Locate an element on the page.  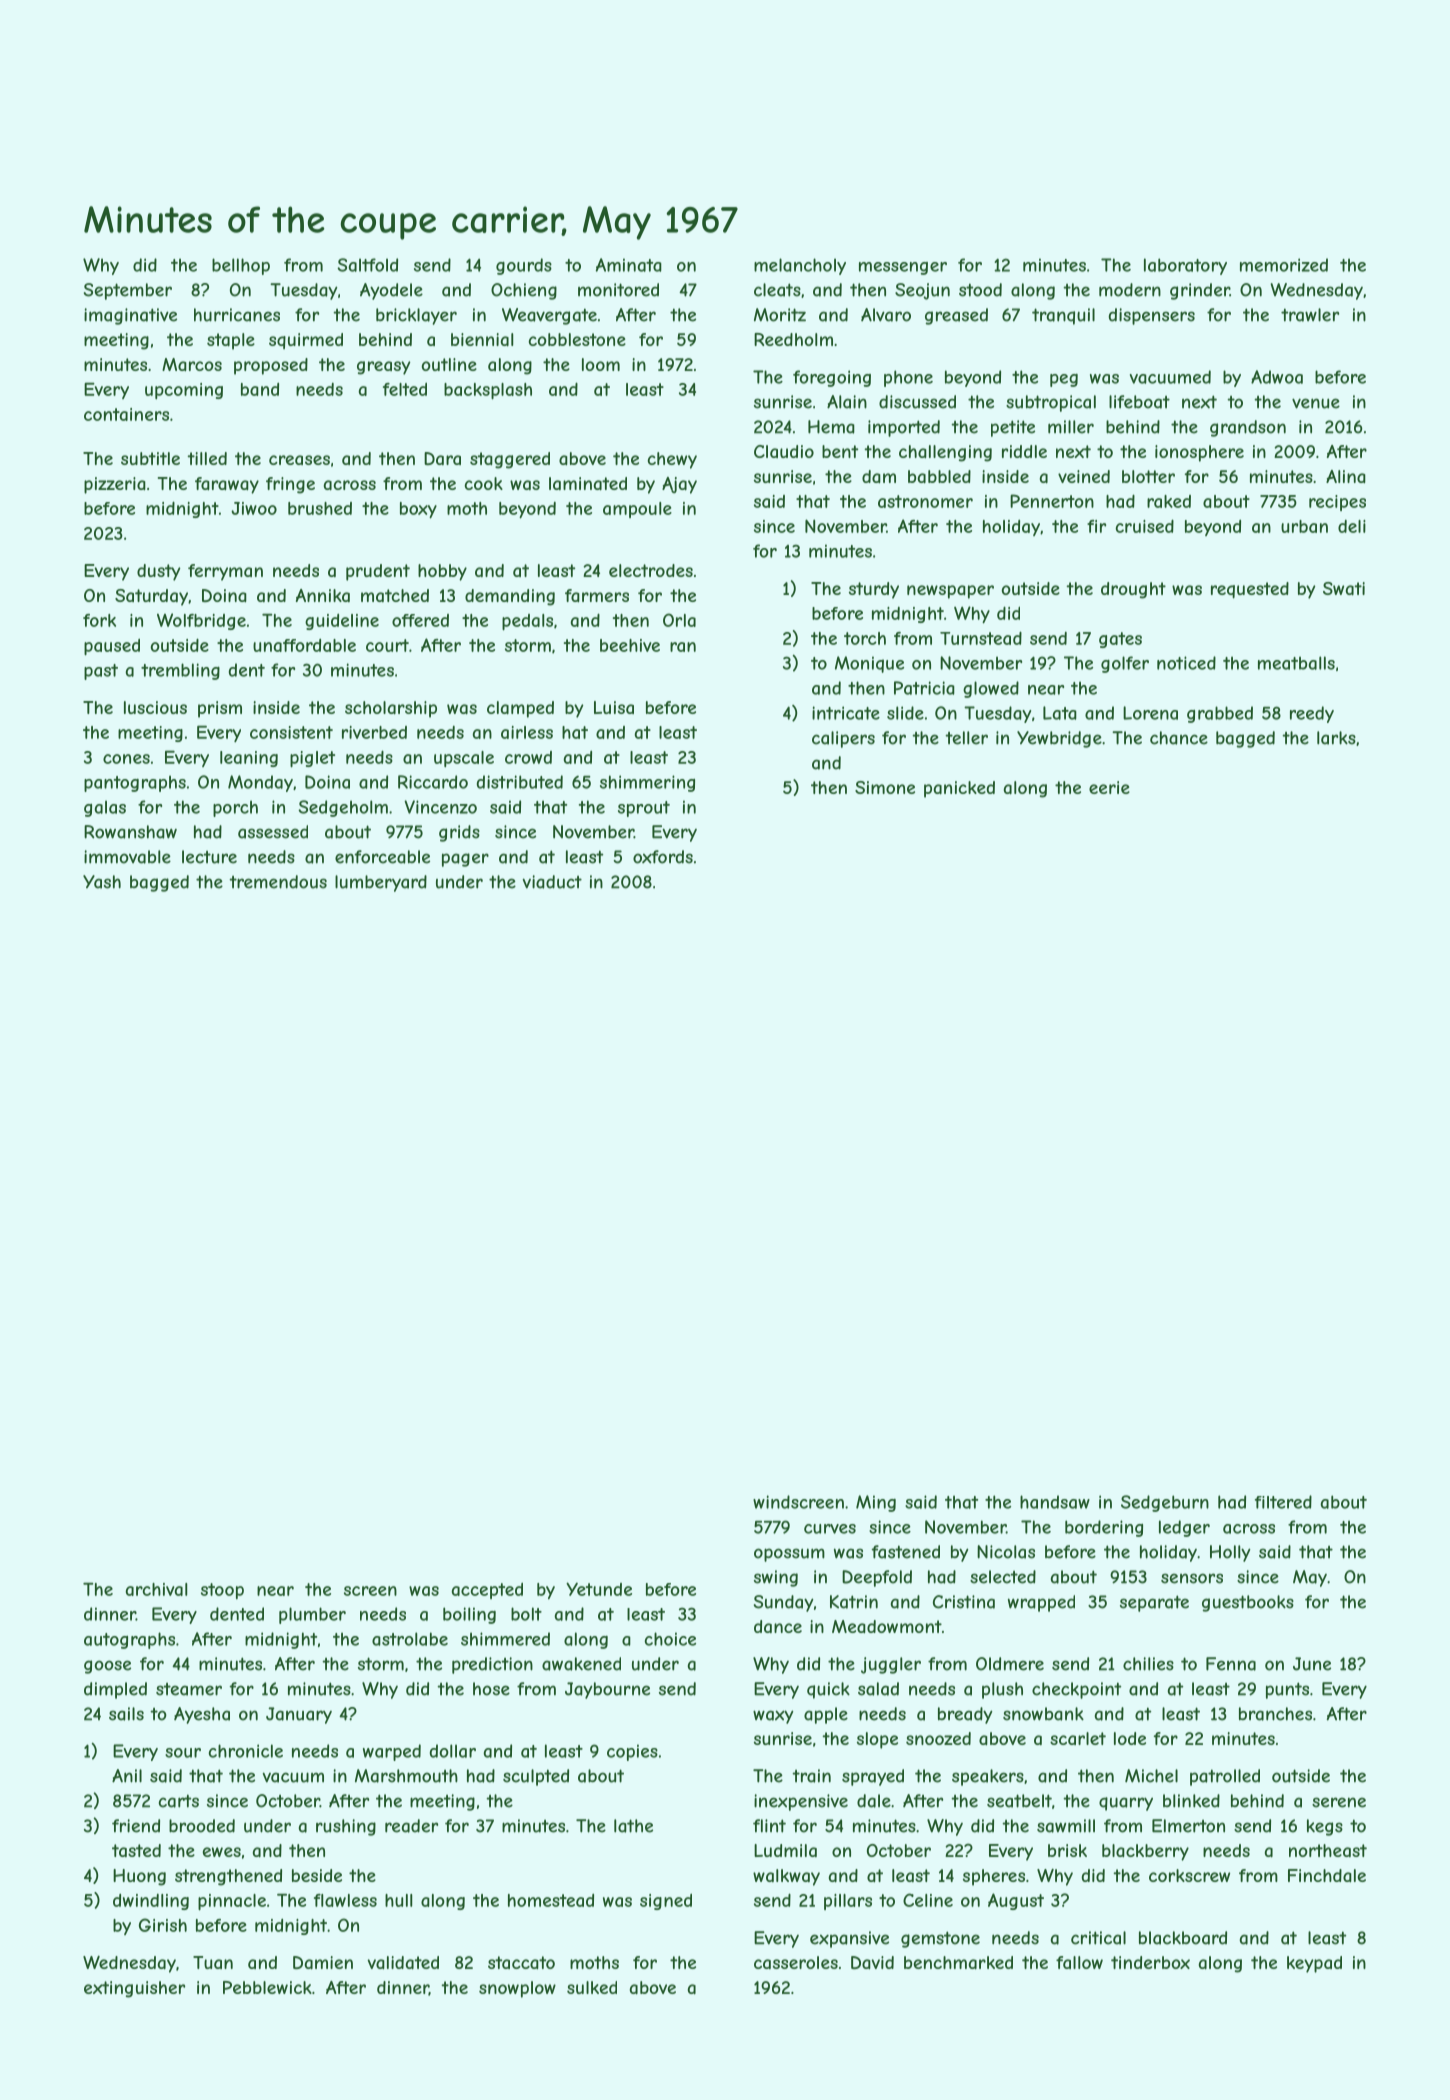
David is located at coordinates (872, 1962).
